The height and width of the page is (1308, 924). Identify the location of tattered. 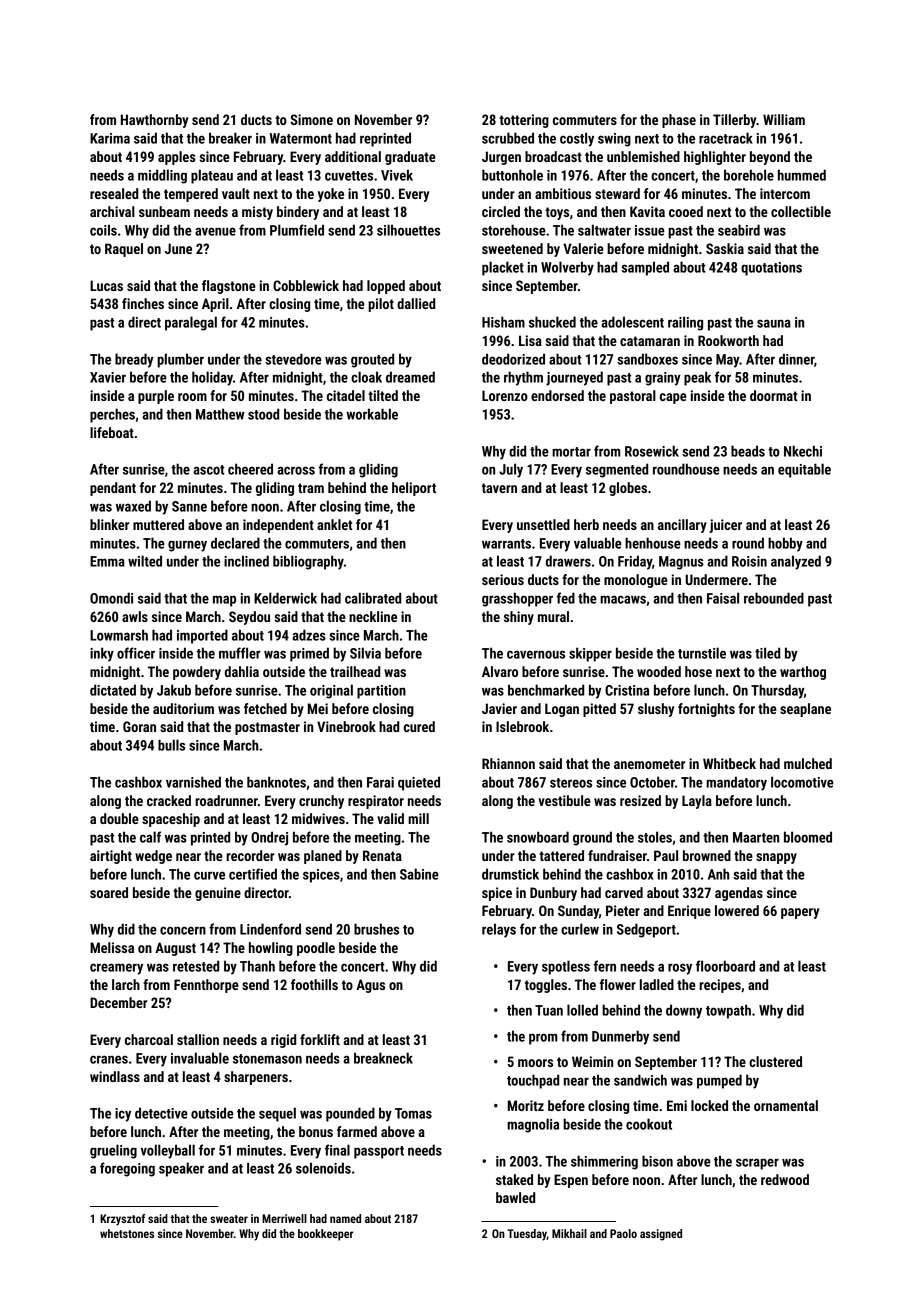
(561, 855).
